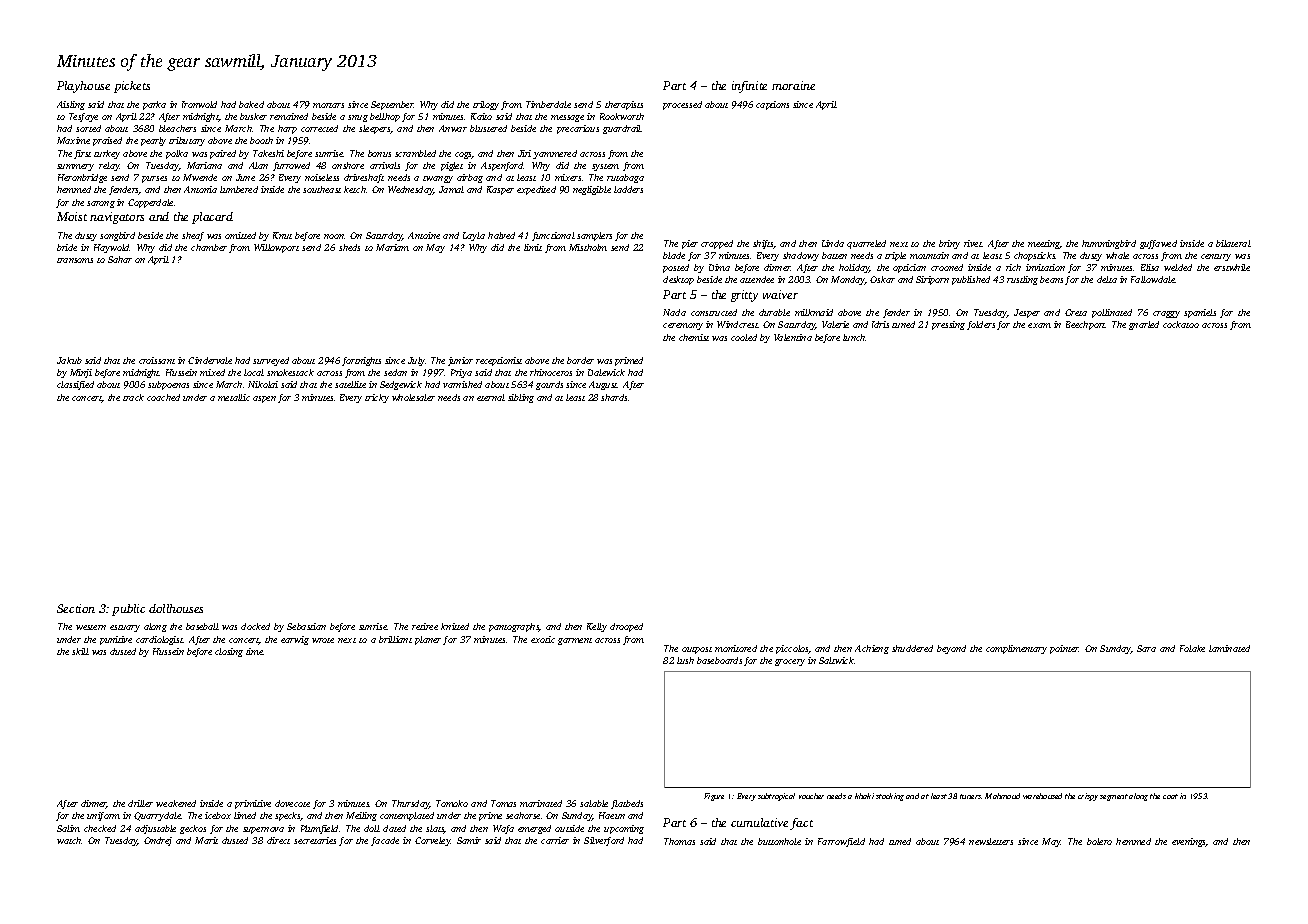  Describe the element at coordinates (790, 662) in the document. I see `grocery` at that location.
